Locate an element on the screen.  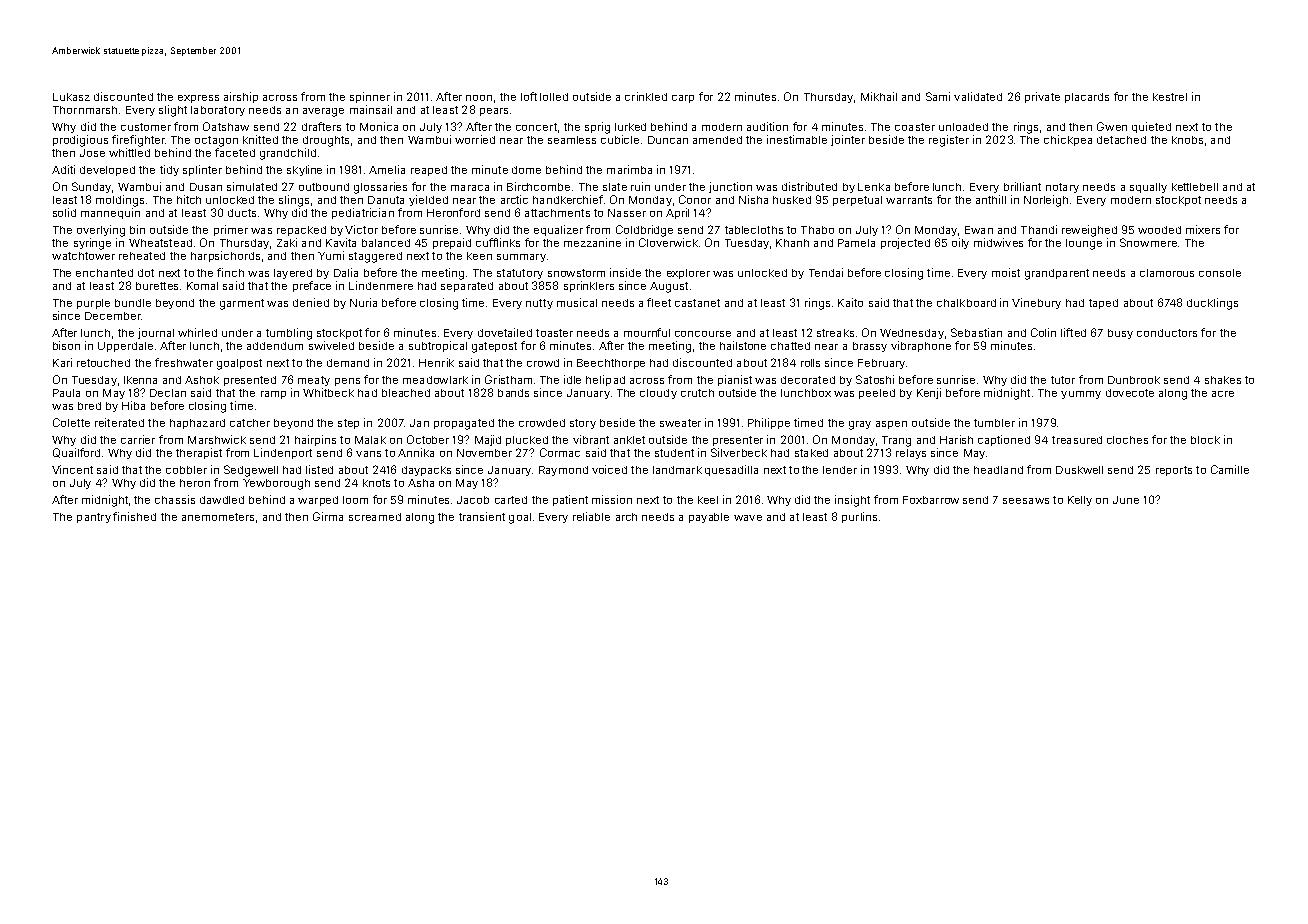
Girma is located at coordinates (328, 516).
